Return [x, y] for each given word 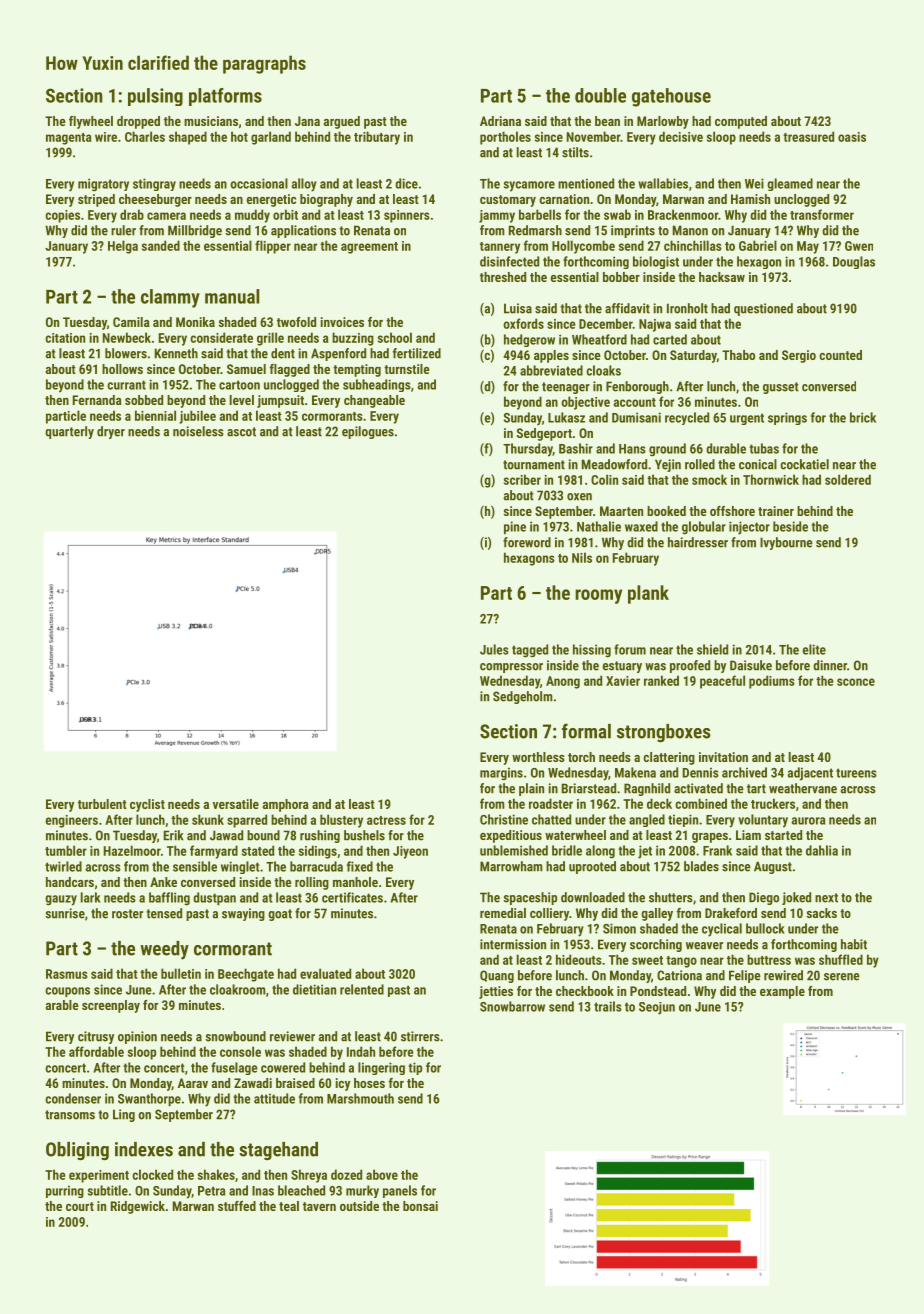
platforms [225, 97]
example [782, 992]
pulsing [155, 97]
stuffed [237, 1206]
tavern [319, 1206]
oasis [852, 137]
